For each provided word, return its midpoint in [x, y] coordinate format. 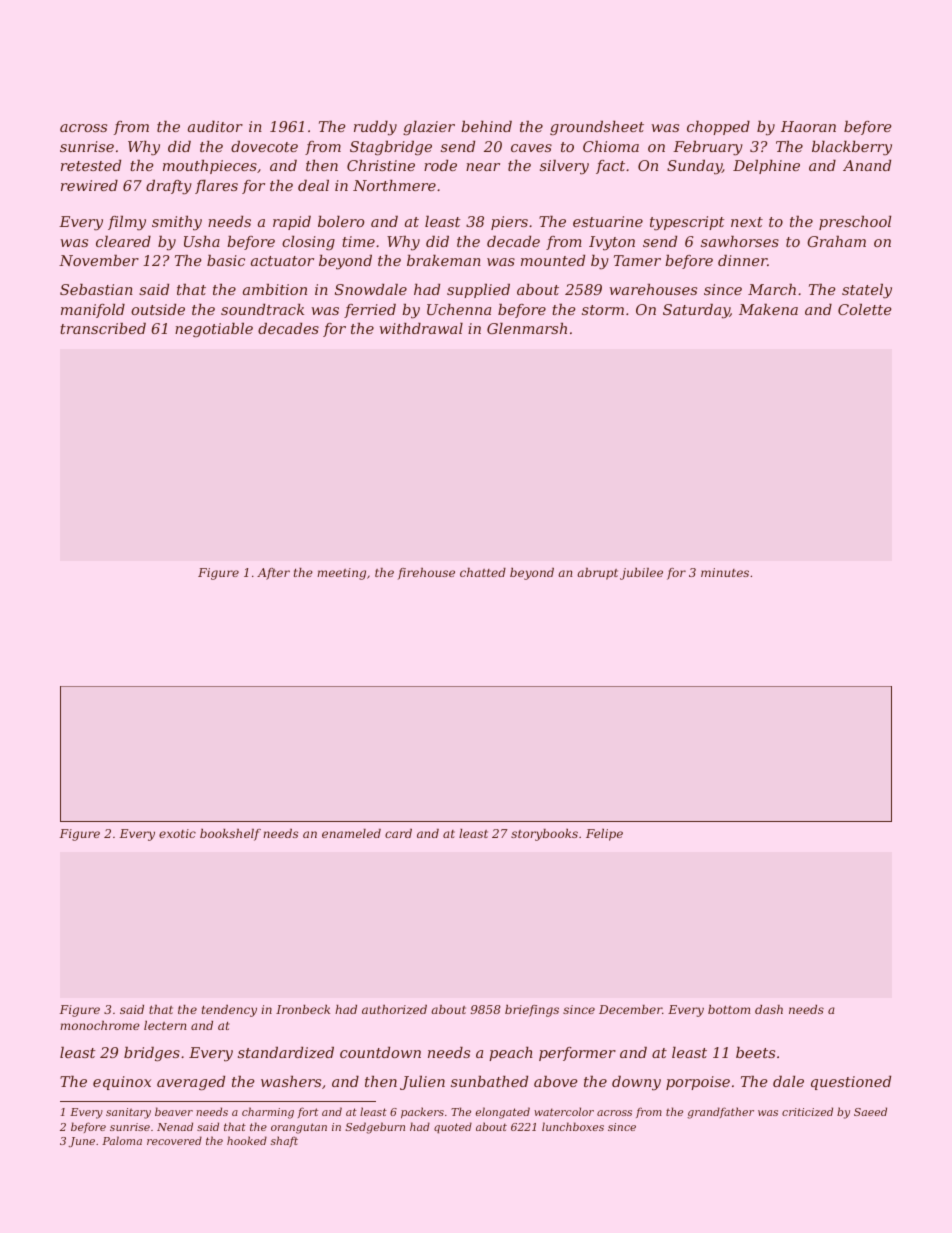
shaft [284, 1141]
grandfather [720, 1113]
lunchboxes [573, 1126]
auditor [215, 126]
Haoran [808, 126]
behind [486, 126]
